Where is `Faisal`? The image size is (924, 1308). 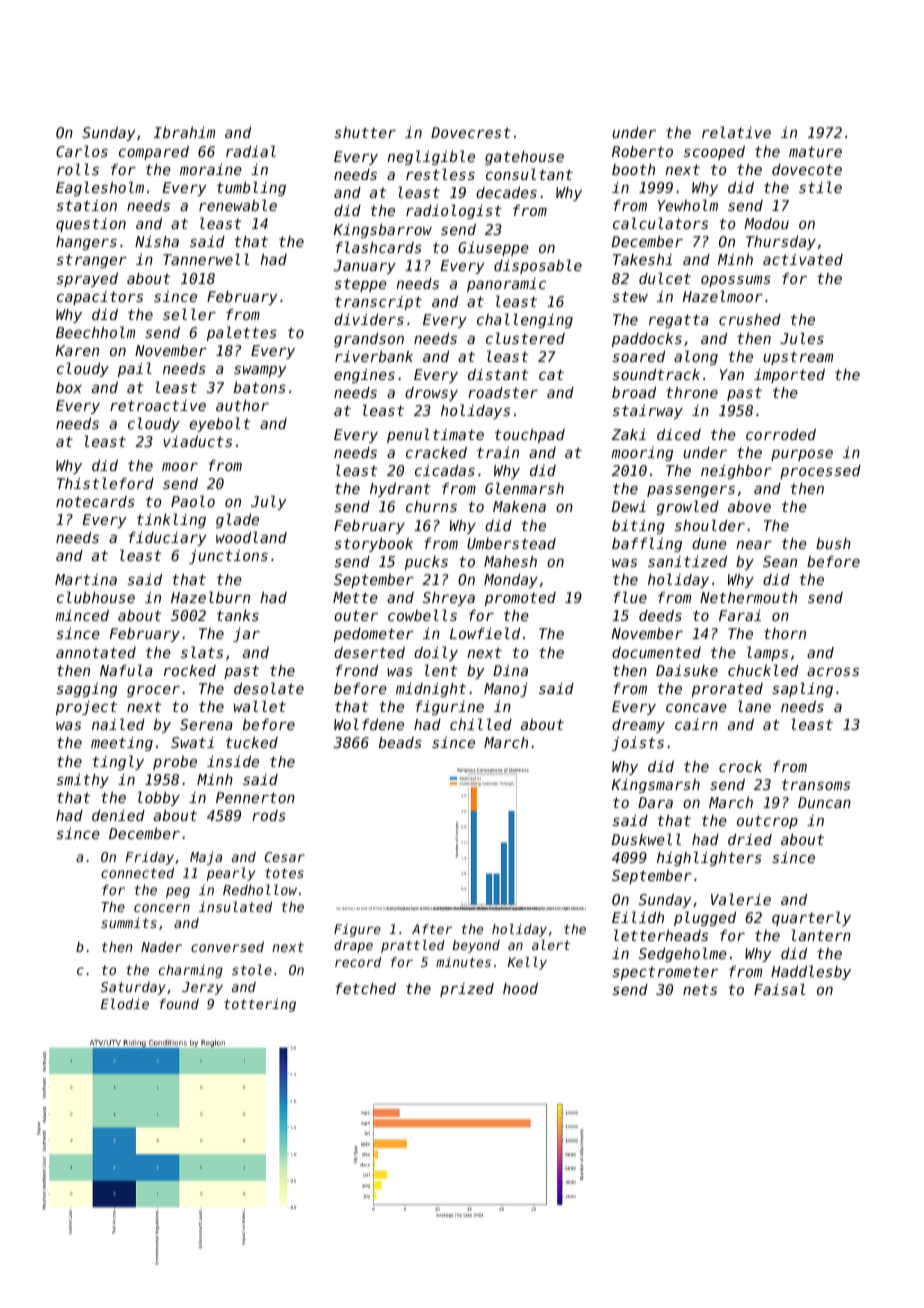 Faisal is located at coordinates (779, 989).
